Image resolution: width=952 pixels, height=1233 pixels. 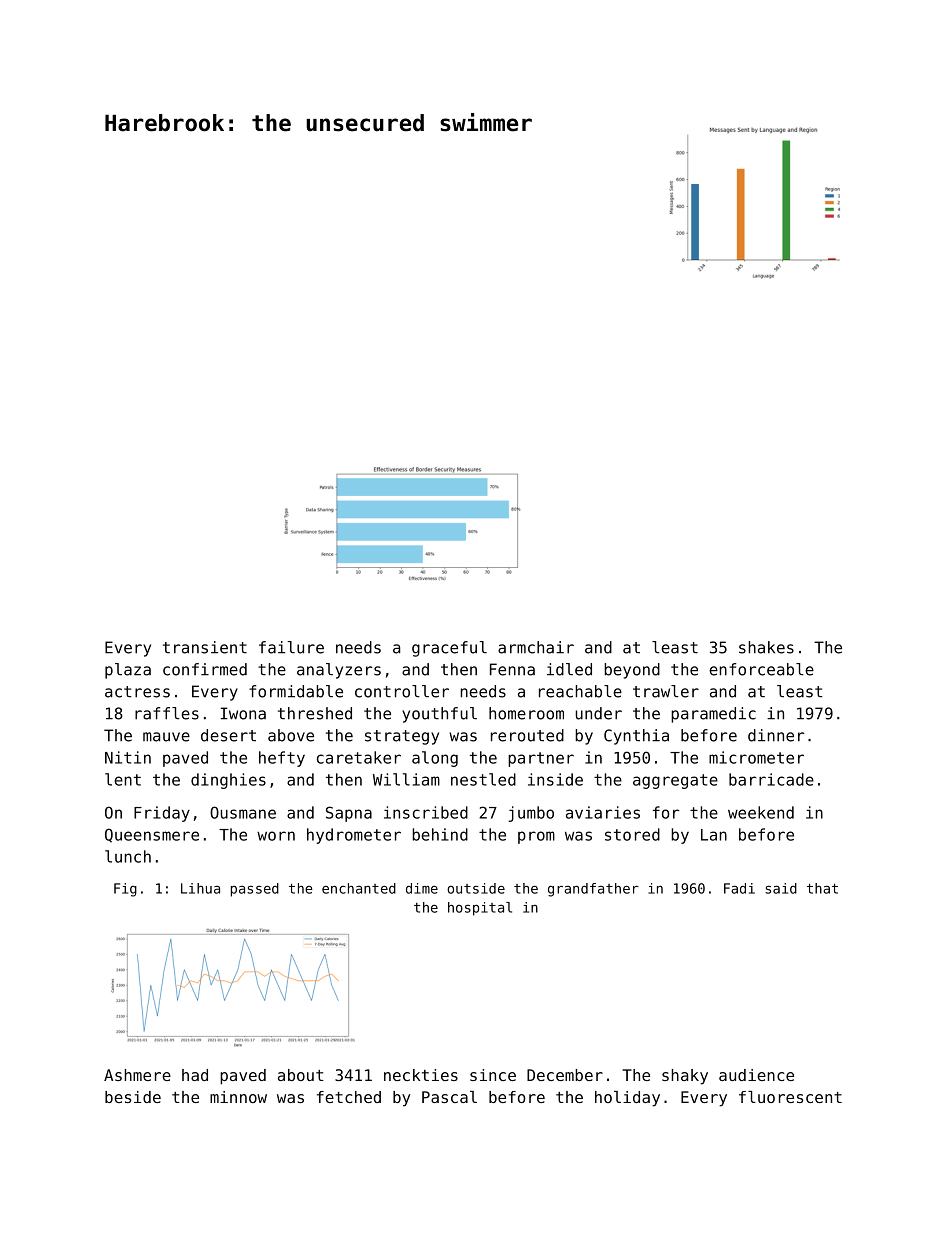 What do you see at coordinates (255, 890) in the screenshot?
I see `passed` at bounding box center [255, 890].
